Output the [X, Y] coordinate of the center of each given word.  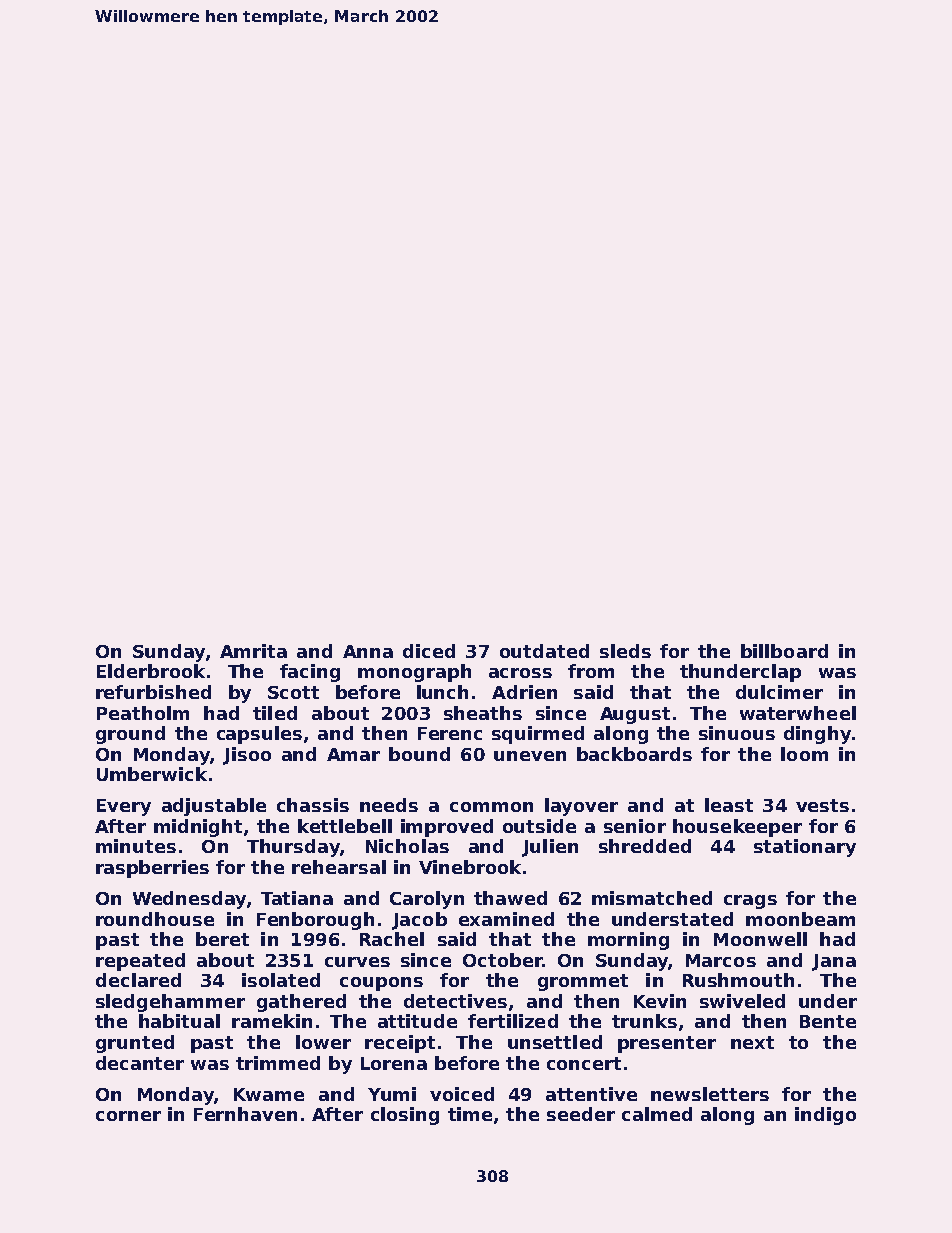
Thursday [293, 848]
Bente [828, 1021]
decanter [140, 1063]
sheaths [483, 713]
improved [447, 828]
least [729, 805]
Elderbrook [151, 671]
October [502, 960]
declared [138, 980]
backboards [634, 754]
